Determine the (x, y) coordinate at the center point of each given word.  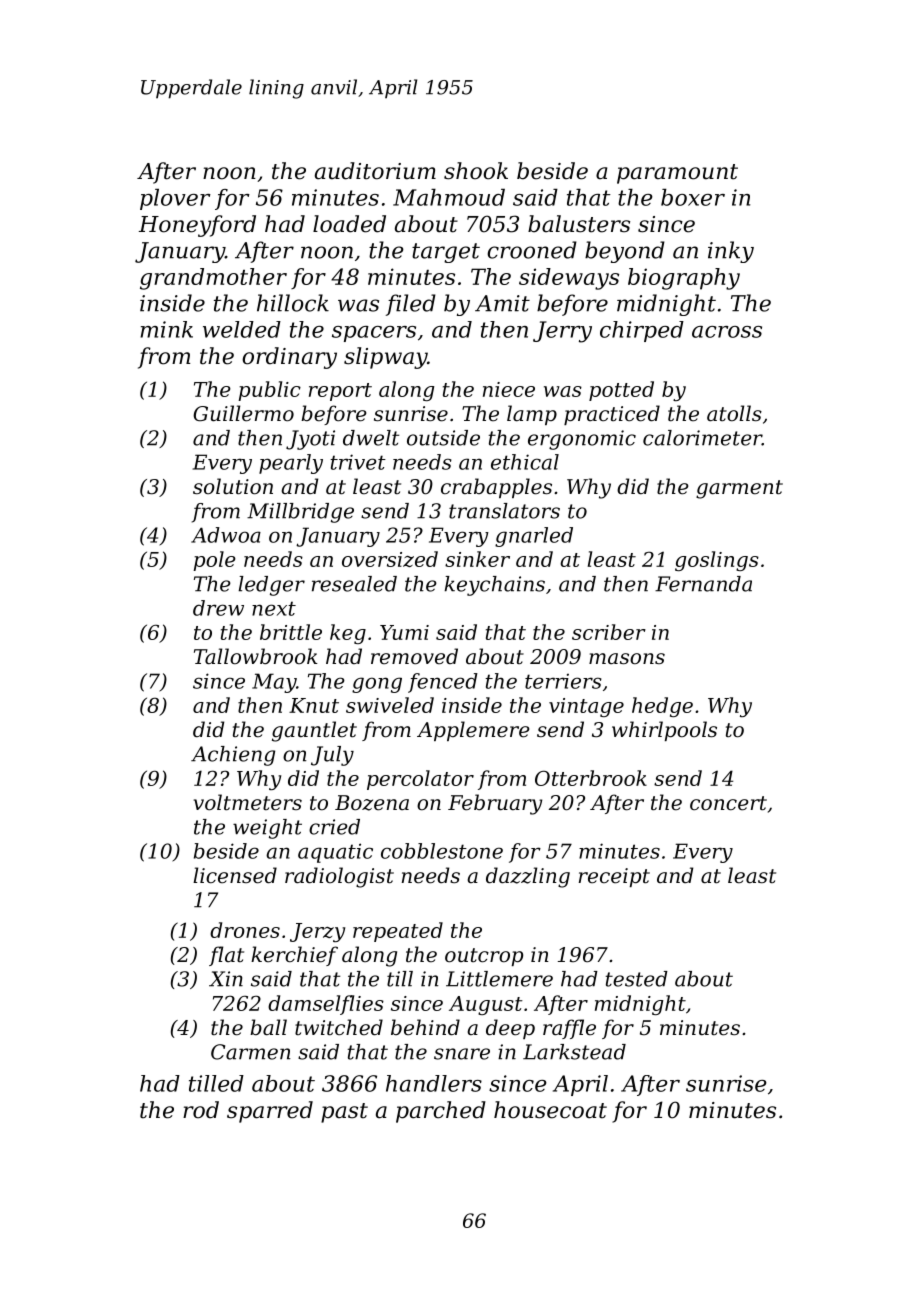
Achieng (233, 756)
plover (175, 199)
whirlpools (664, 731)
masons (627, 659)
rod (201, 1110)
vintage (586, 707)
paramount (677, 174)
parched (441, 1112)
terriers (563, 681)
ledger (271, 586)
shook (476, 171)
